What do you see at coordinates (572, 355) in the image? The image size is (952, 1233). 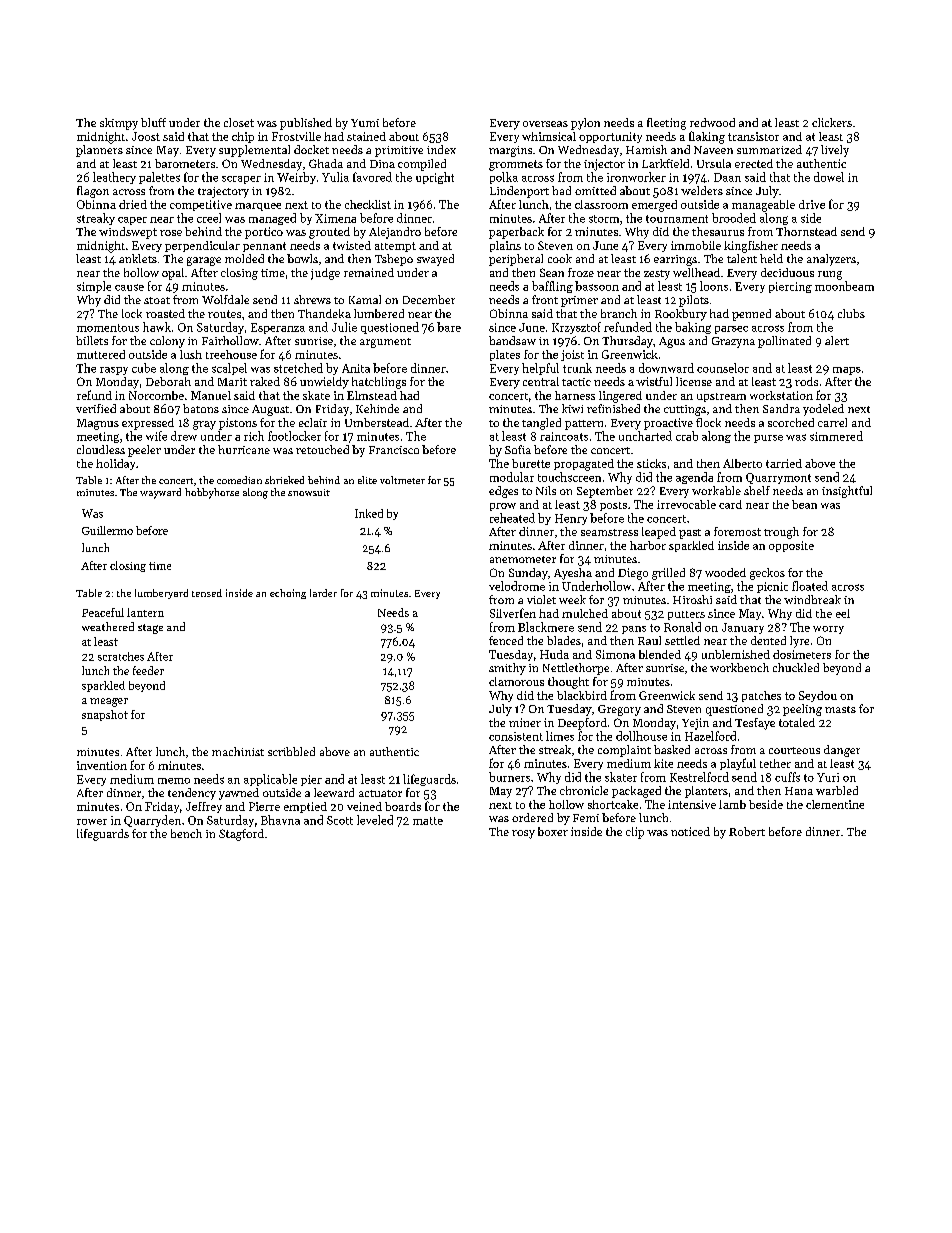 I see `joist` at bounding box center [572, 355].
